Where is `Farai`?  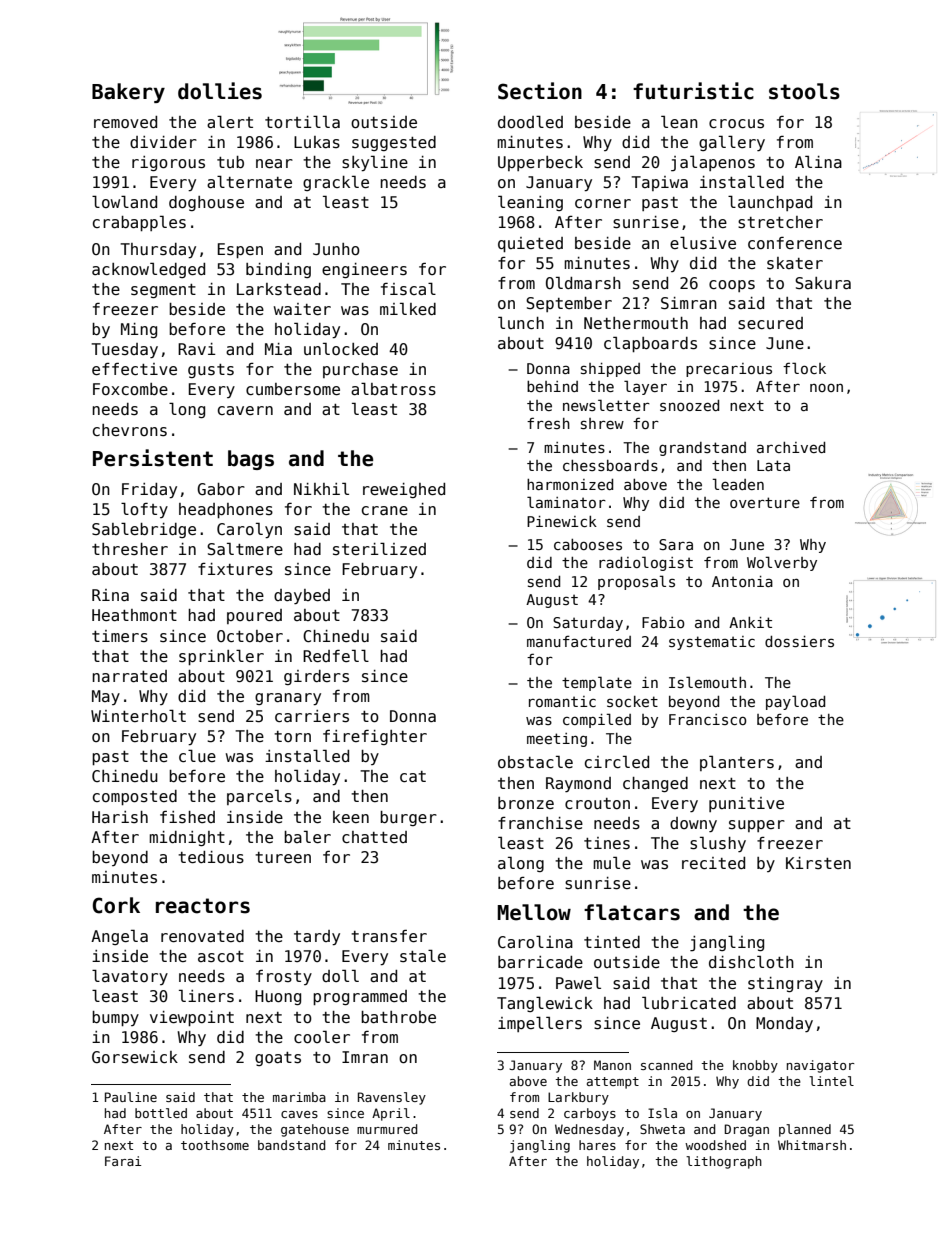 Farai is located at coordinates (123, 1161).
